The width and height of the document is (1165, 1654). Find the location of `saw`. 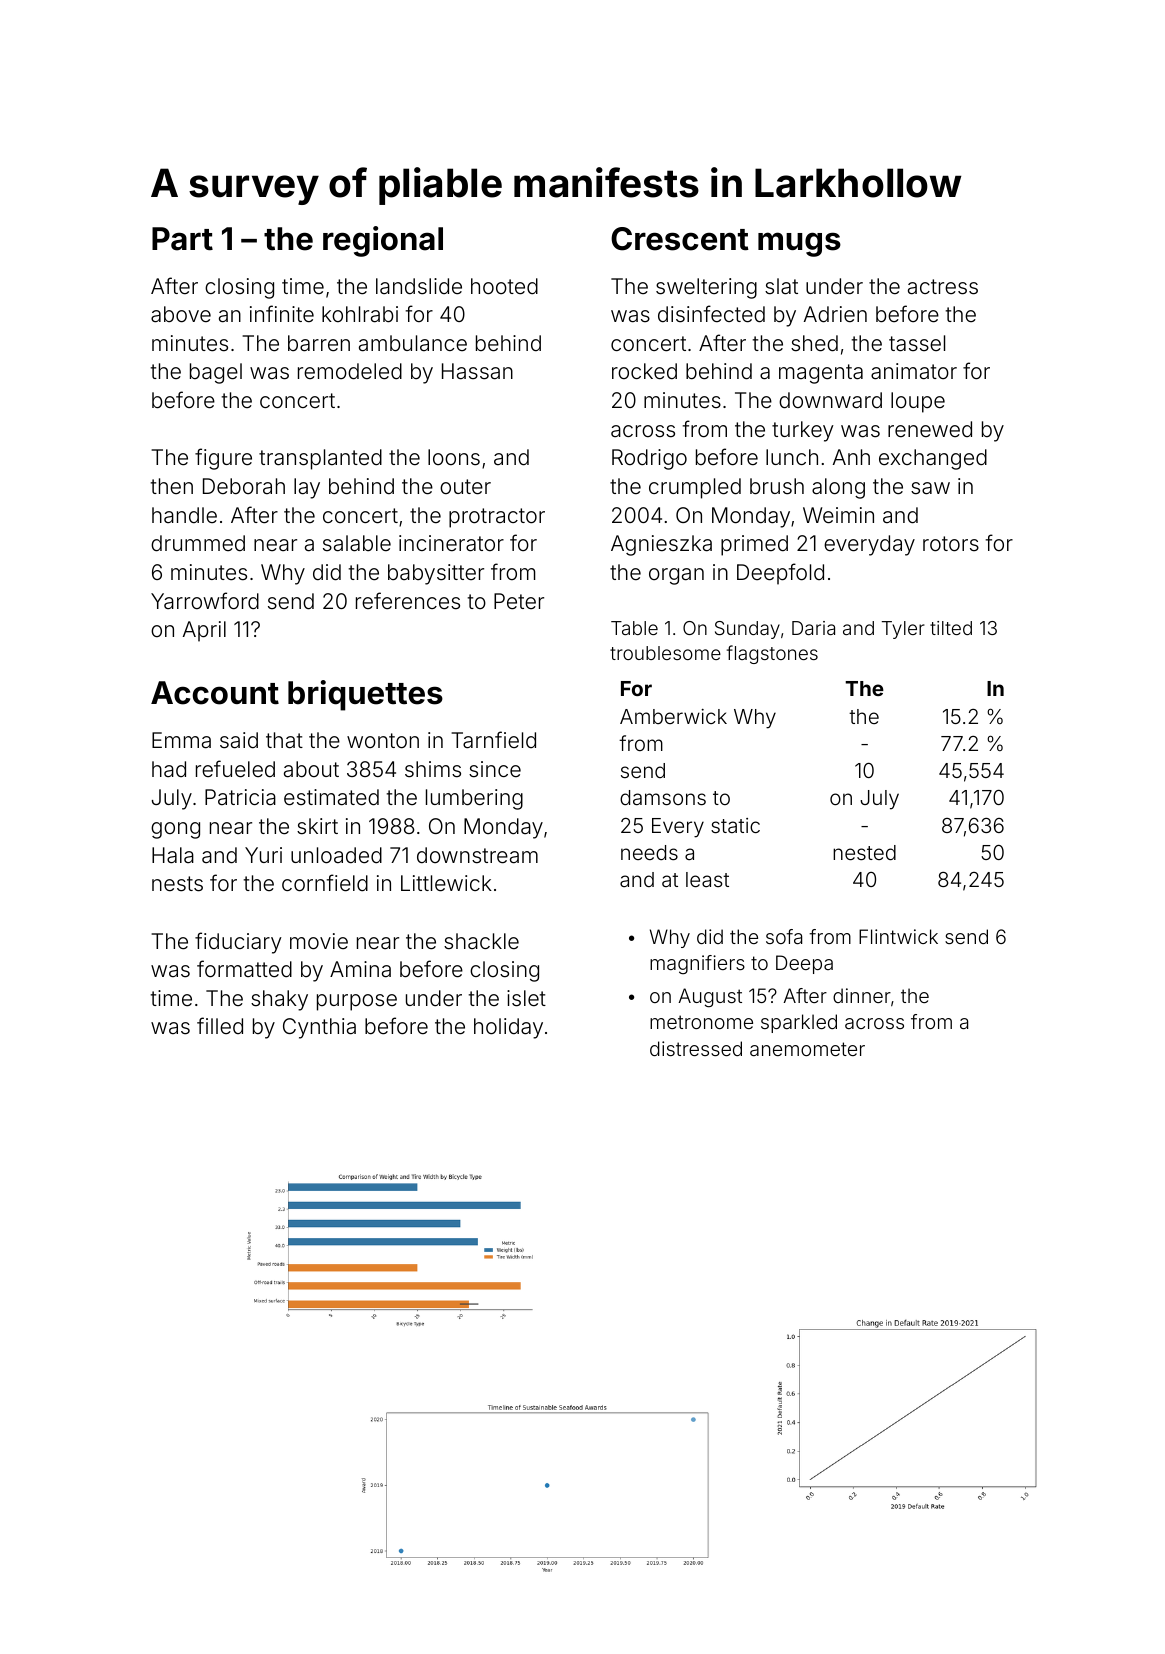

saw is located at coordinates (930, 488).
